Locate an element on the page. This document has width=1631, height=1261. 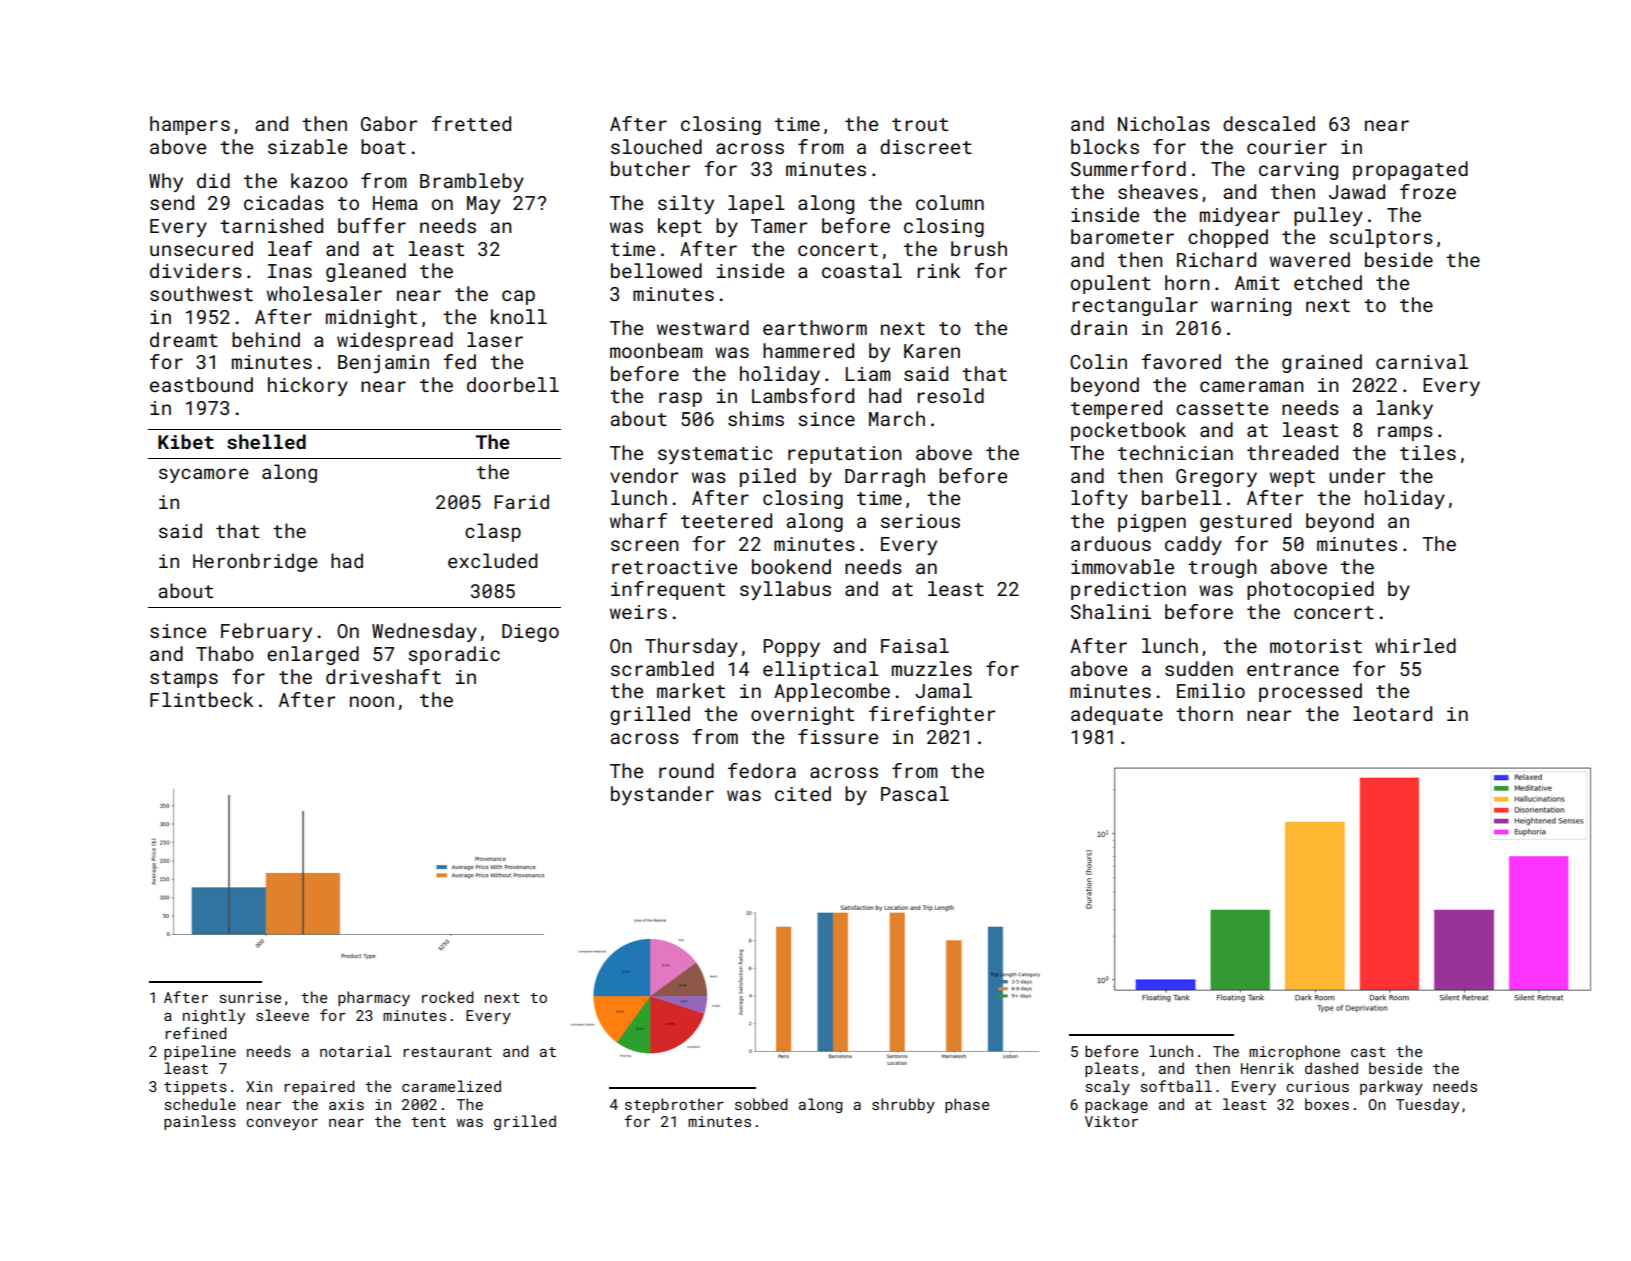
shelled is located at coordinates (266, 441).
